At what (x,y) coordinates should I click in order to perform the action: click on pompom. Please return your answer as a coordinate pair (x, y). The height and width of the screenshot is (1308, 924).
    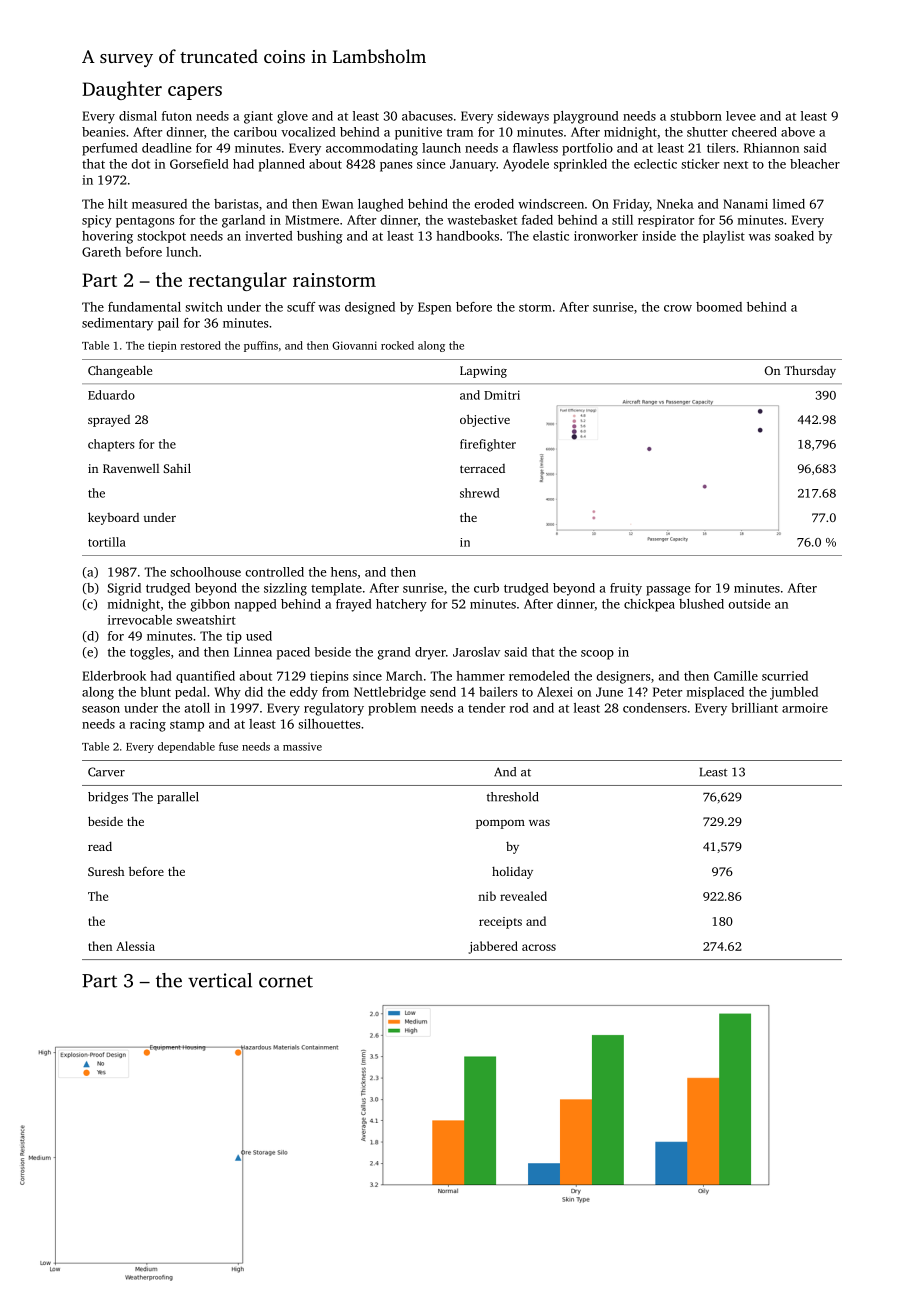
    Looking at the image, I should click on (500, 824).
